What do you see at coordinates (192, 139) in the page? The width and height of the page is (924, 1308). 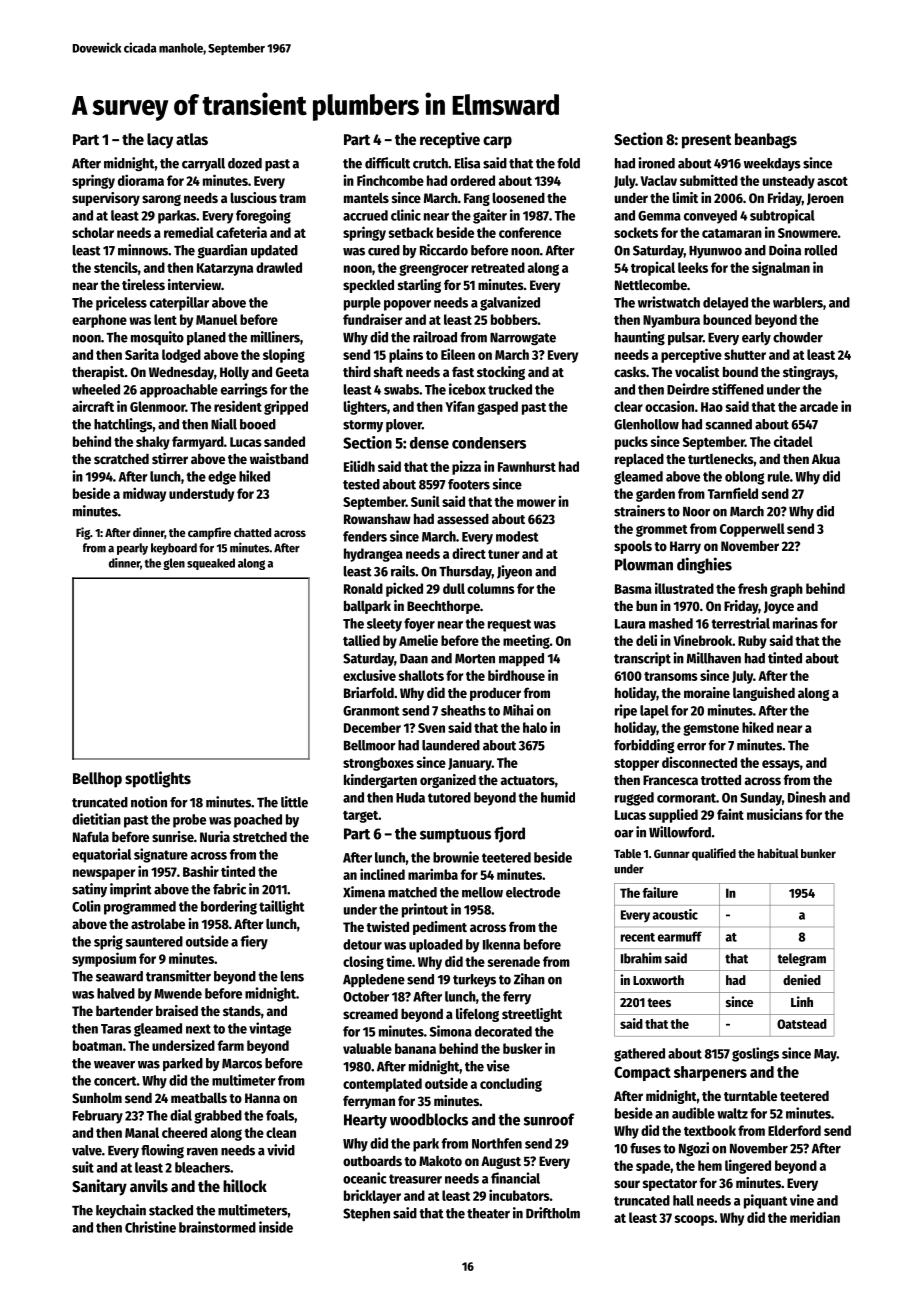 I see `atlas` at bounding box center [192, 139].
